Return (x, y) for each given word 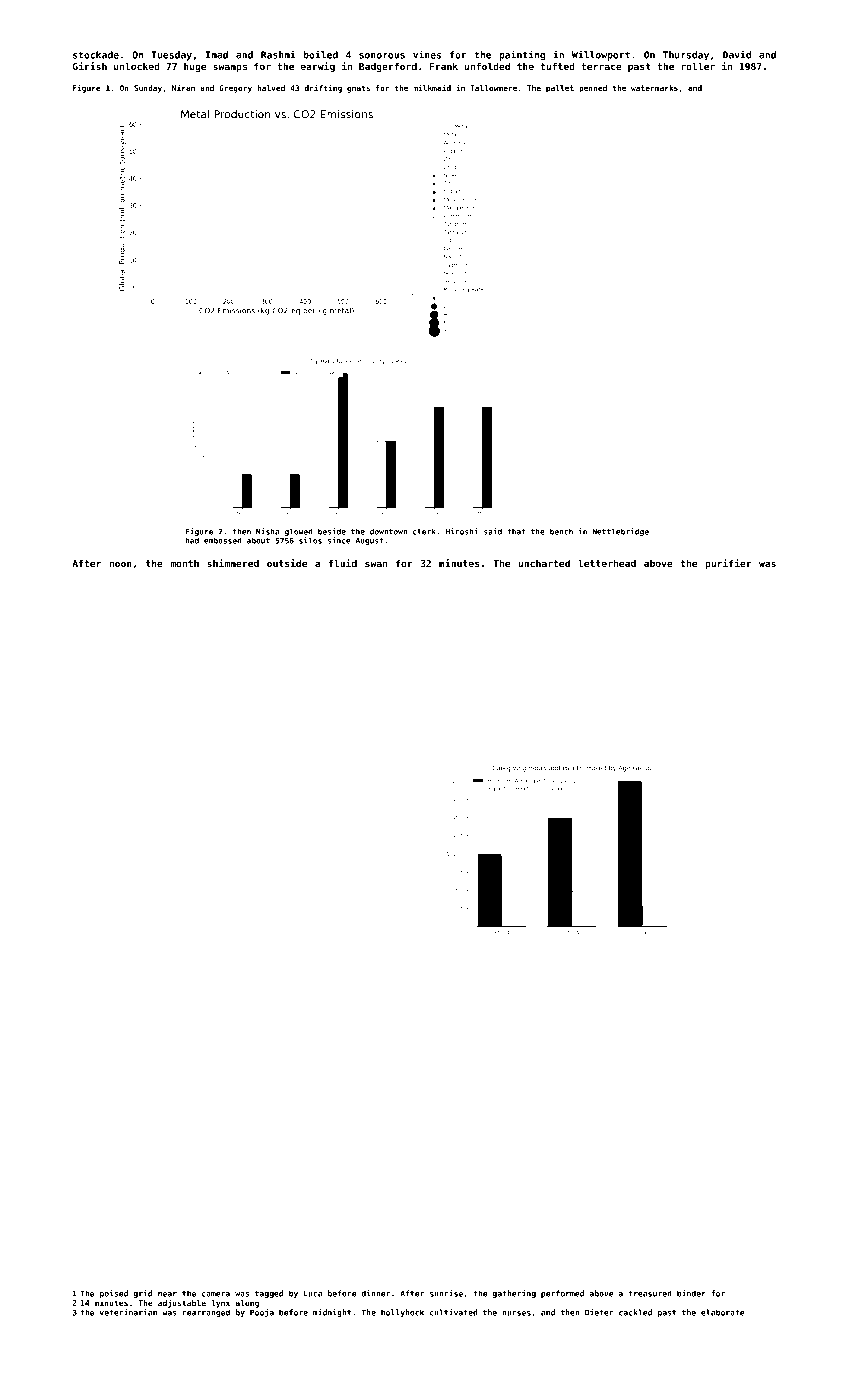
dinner (376, 1293)
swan (376, 564)
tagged (269, 1294)
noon (120, 564)
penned (593, 89)
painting (522, 55)
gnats (358, 89)
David (737, 54)
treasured (650, 1293)
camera (216, 1294)
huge (195, 67)
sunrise (446, 1293)
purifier (728, 564)
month (184, 563)
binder (691, 1293)
